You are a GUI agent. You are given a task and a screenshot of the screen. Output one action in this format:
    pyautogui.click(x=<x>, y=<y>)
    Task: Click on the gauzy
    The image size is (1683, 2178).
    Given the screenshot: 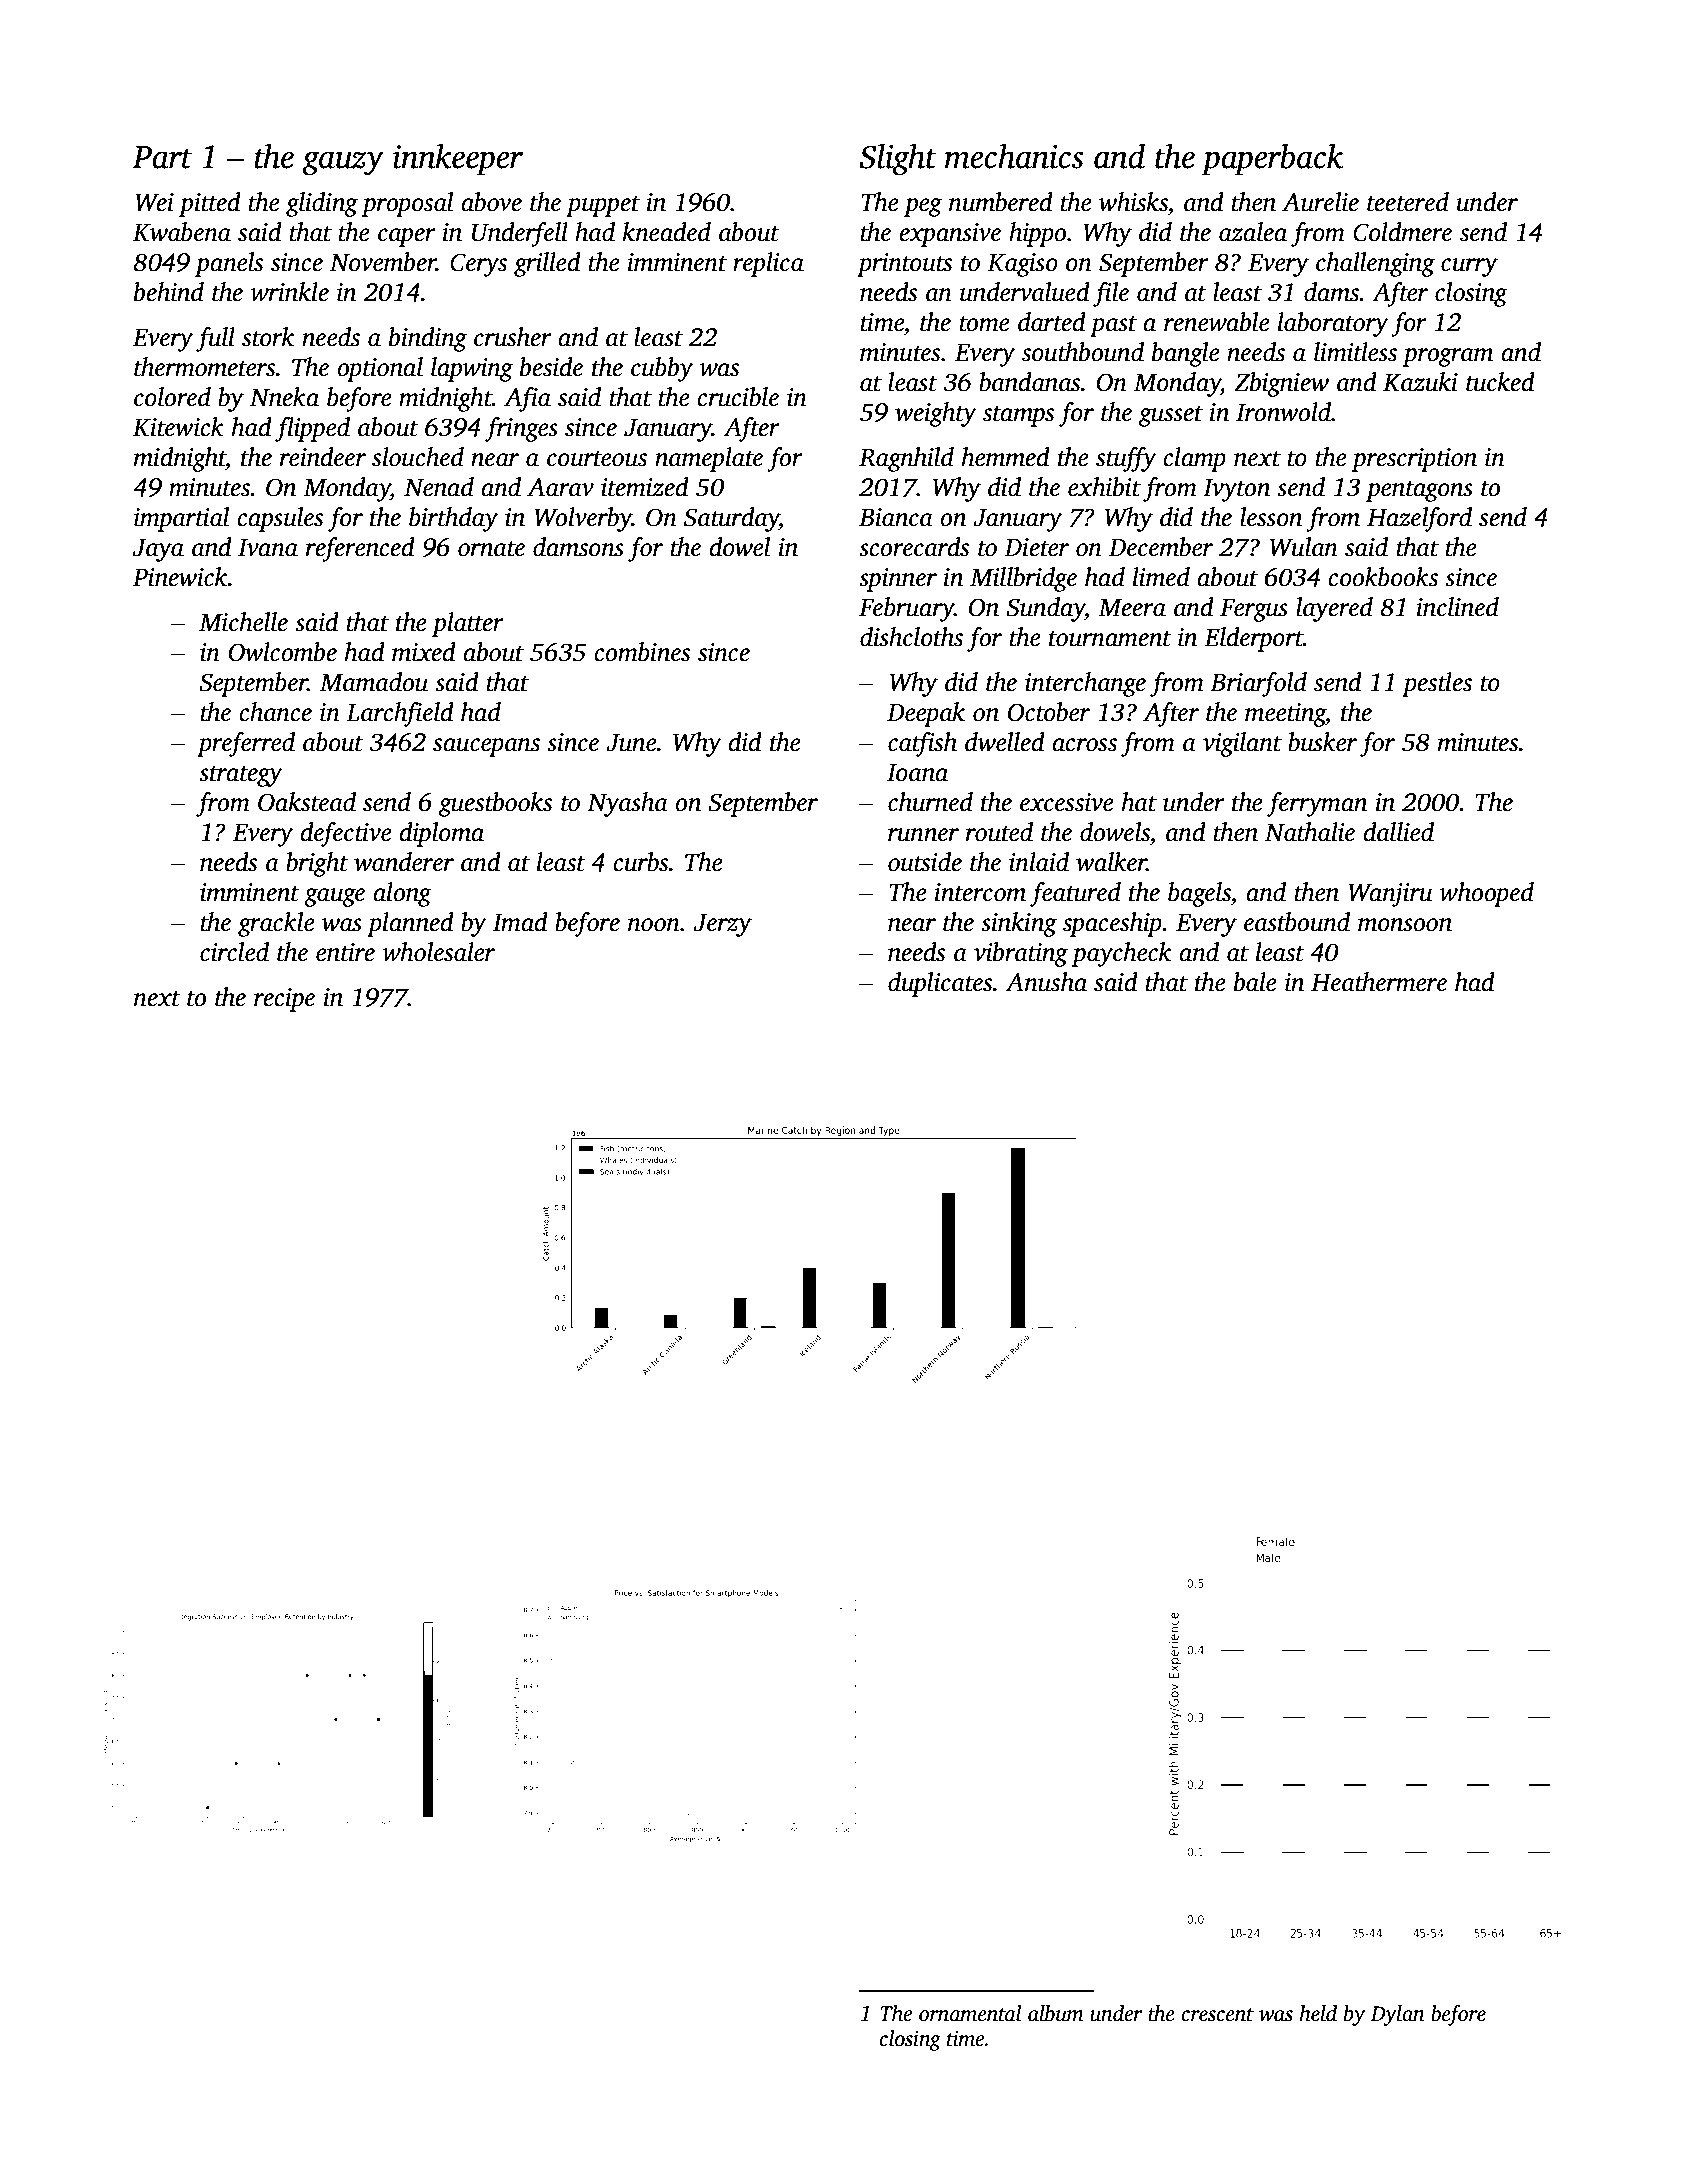 What is the action you would take?
    pyautogui.click(x=343, y=163)
